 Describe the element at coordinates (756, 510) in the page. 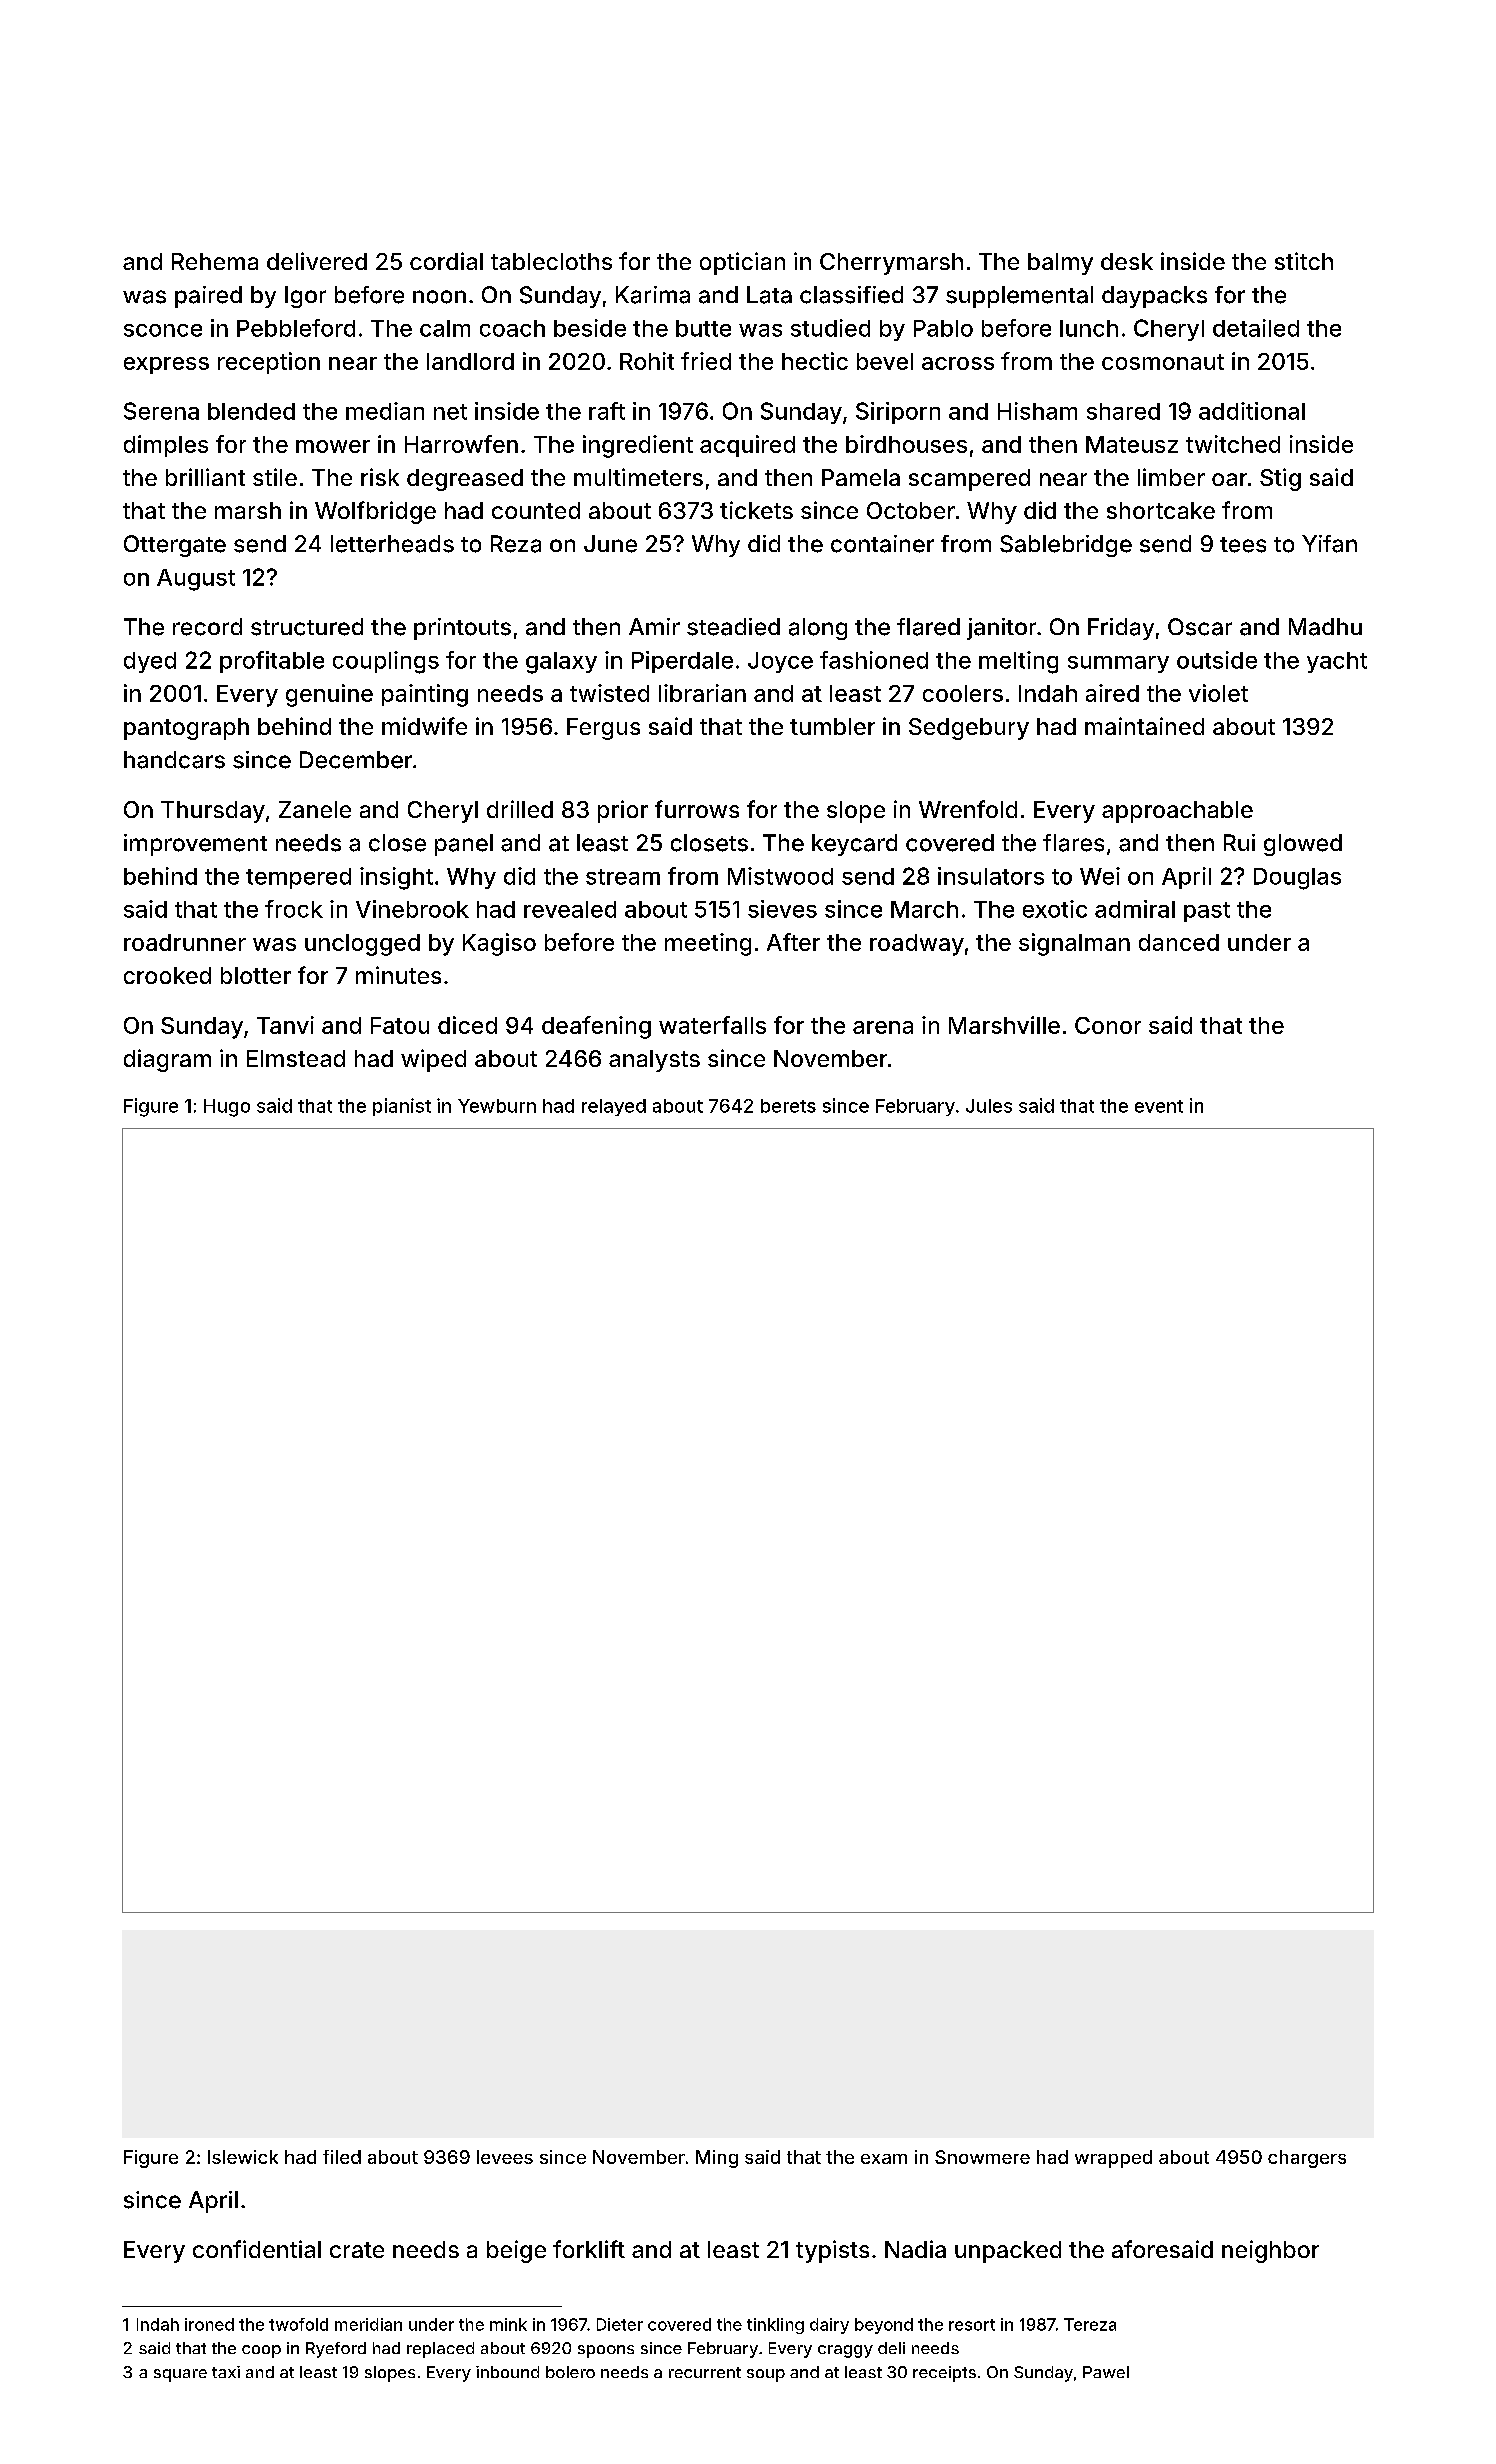

I see `tickets` at that location.
